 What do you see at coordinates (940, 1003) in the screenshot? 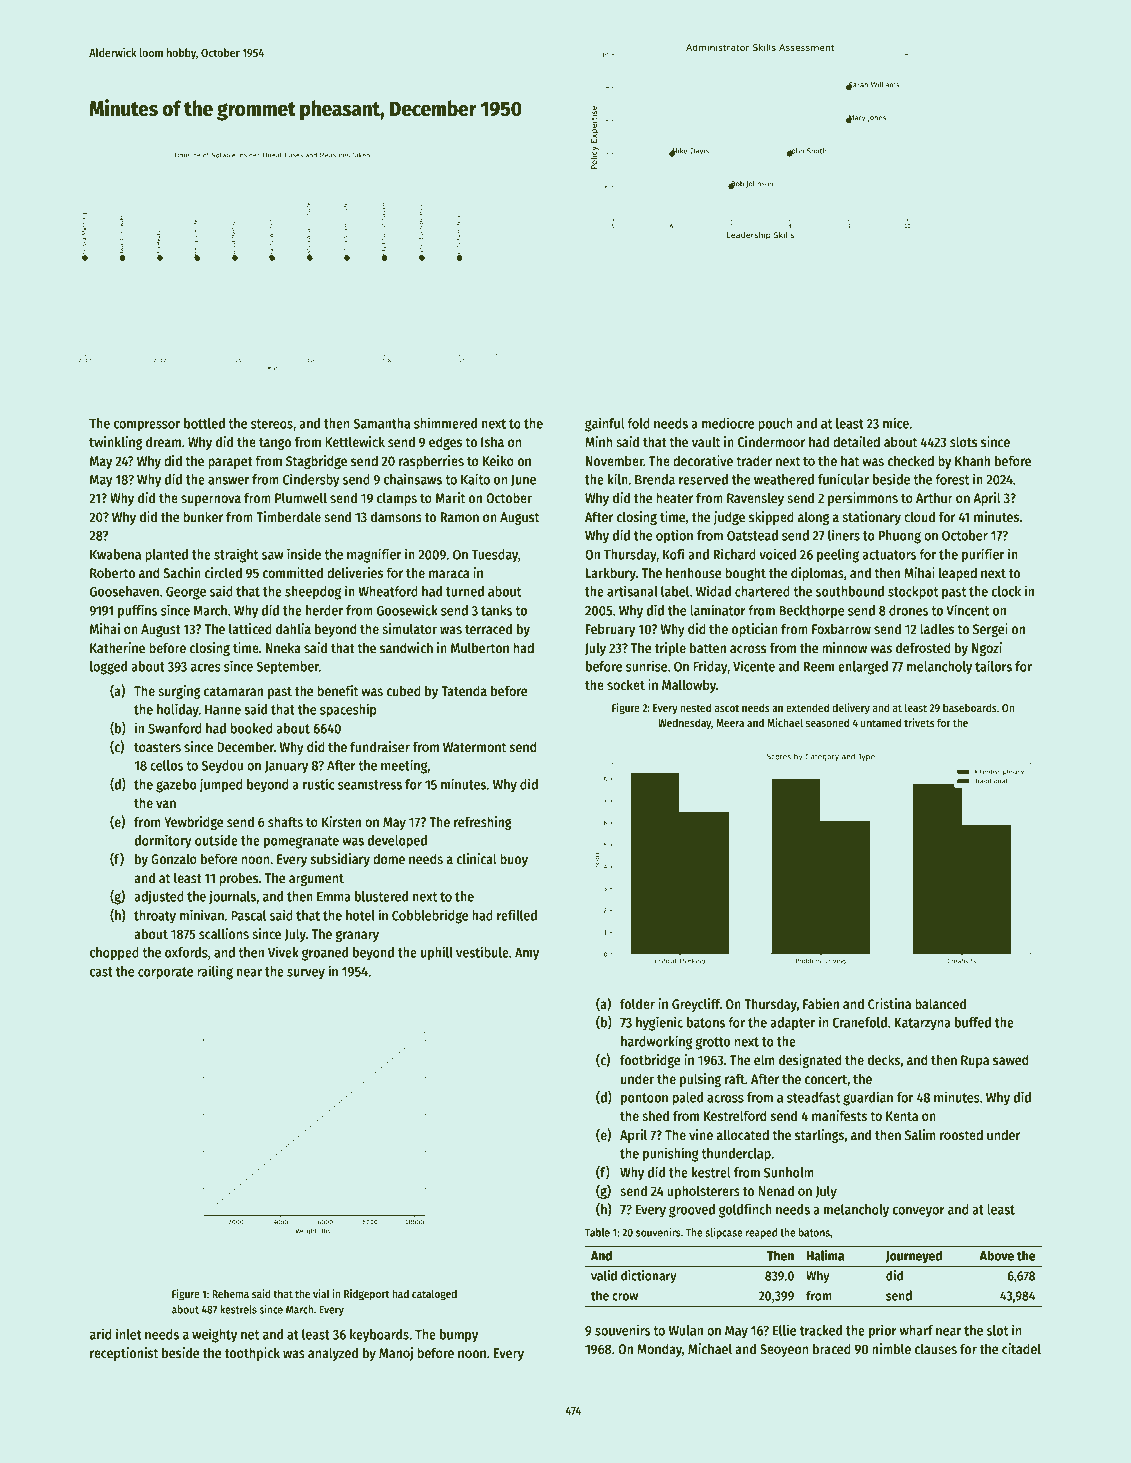
I see `balanced` at bounding box center [940, 1003].
